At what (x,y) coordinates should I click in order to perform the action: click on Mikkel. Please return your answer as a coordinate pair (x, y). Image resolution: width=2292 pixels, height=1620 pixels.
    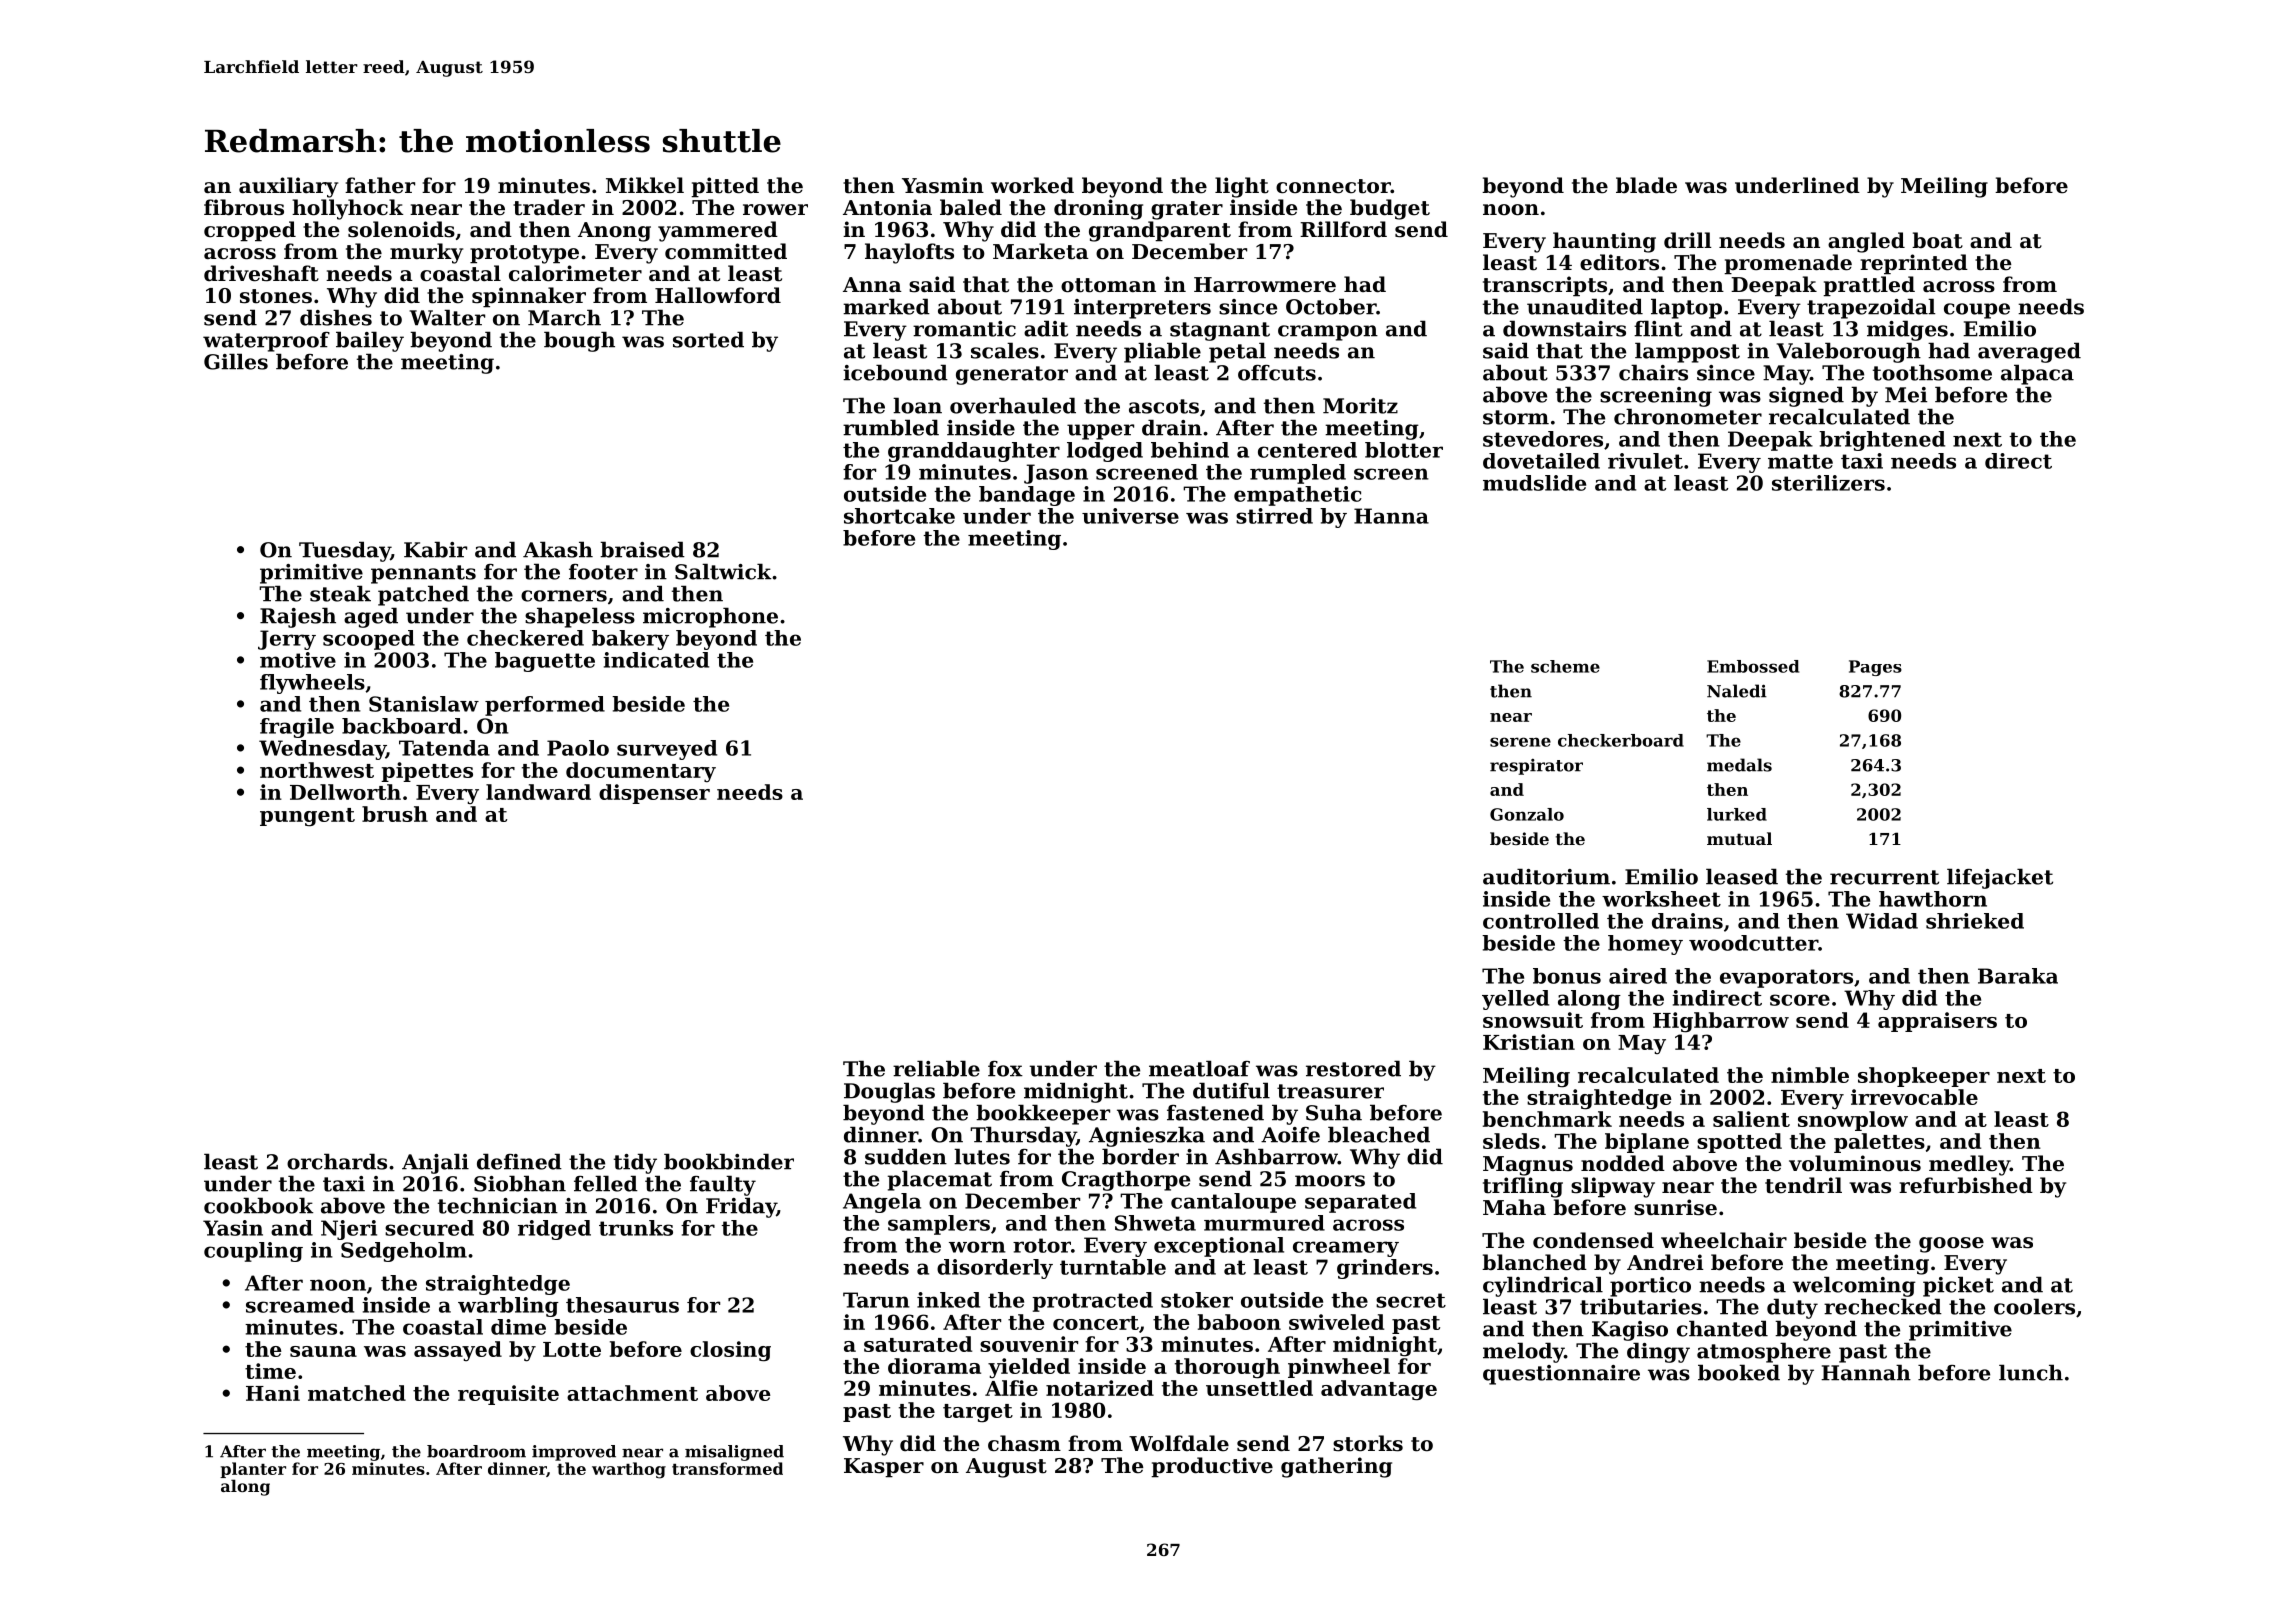
    Looking at the image, I should click on (645, 185).
